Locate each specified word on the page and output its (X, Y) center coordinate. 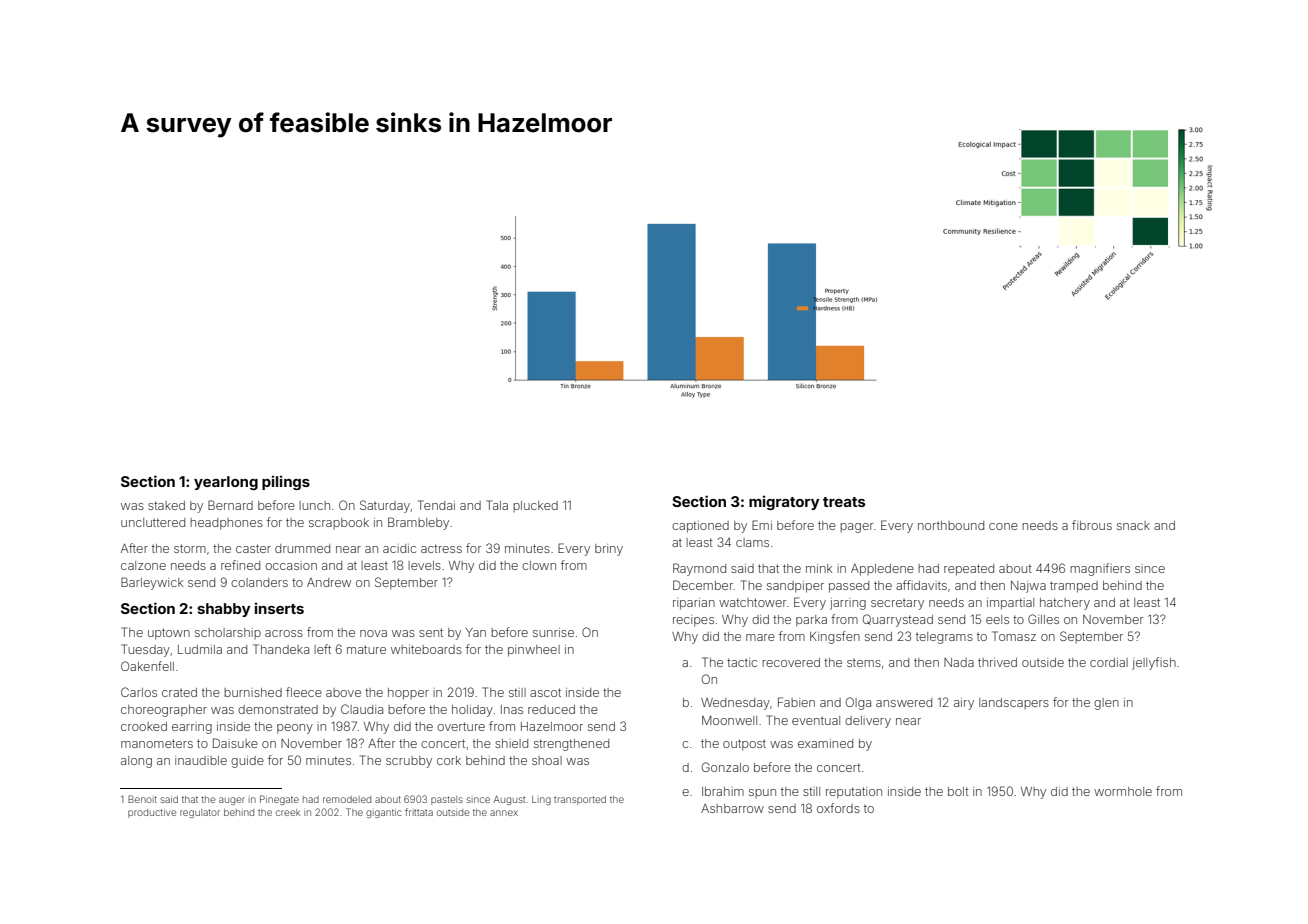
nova (373, 633)
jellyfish (1154, 663)
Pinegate (279, 800)
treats (844, 502)
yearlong (226, 483)
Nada (959, 662)
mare (760, 637)
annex (504, 813)
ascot (545, 692)
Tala (497, 505)
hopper (408, 694)
